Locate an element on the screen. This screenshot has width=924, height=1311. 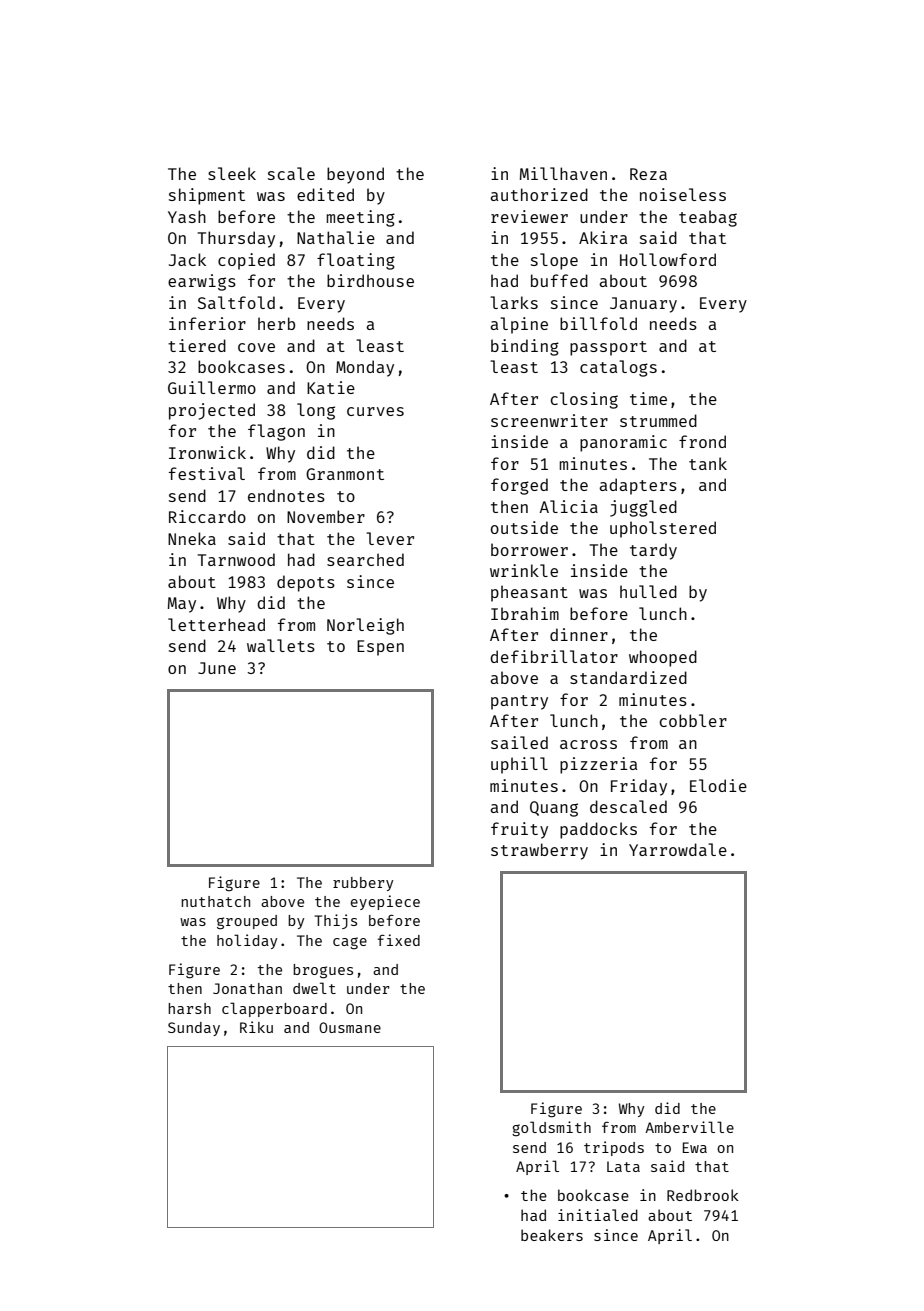
Riku is located at coordinates (256, 1027).
